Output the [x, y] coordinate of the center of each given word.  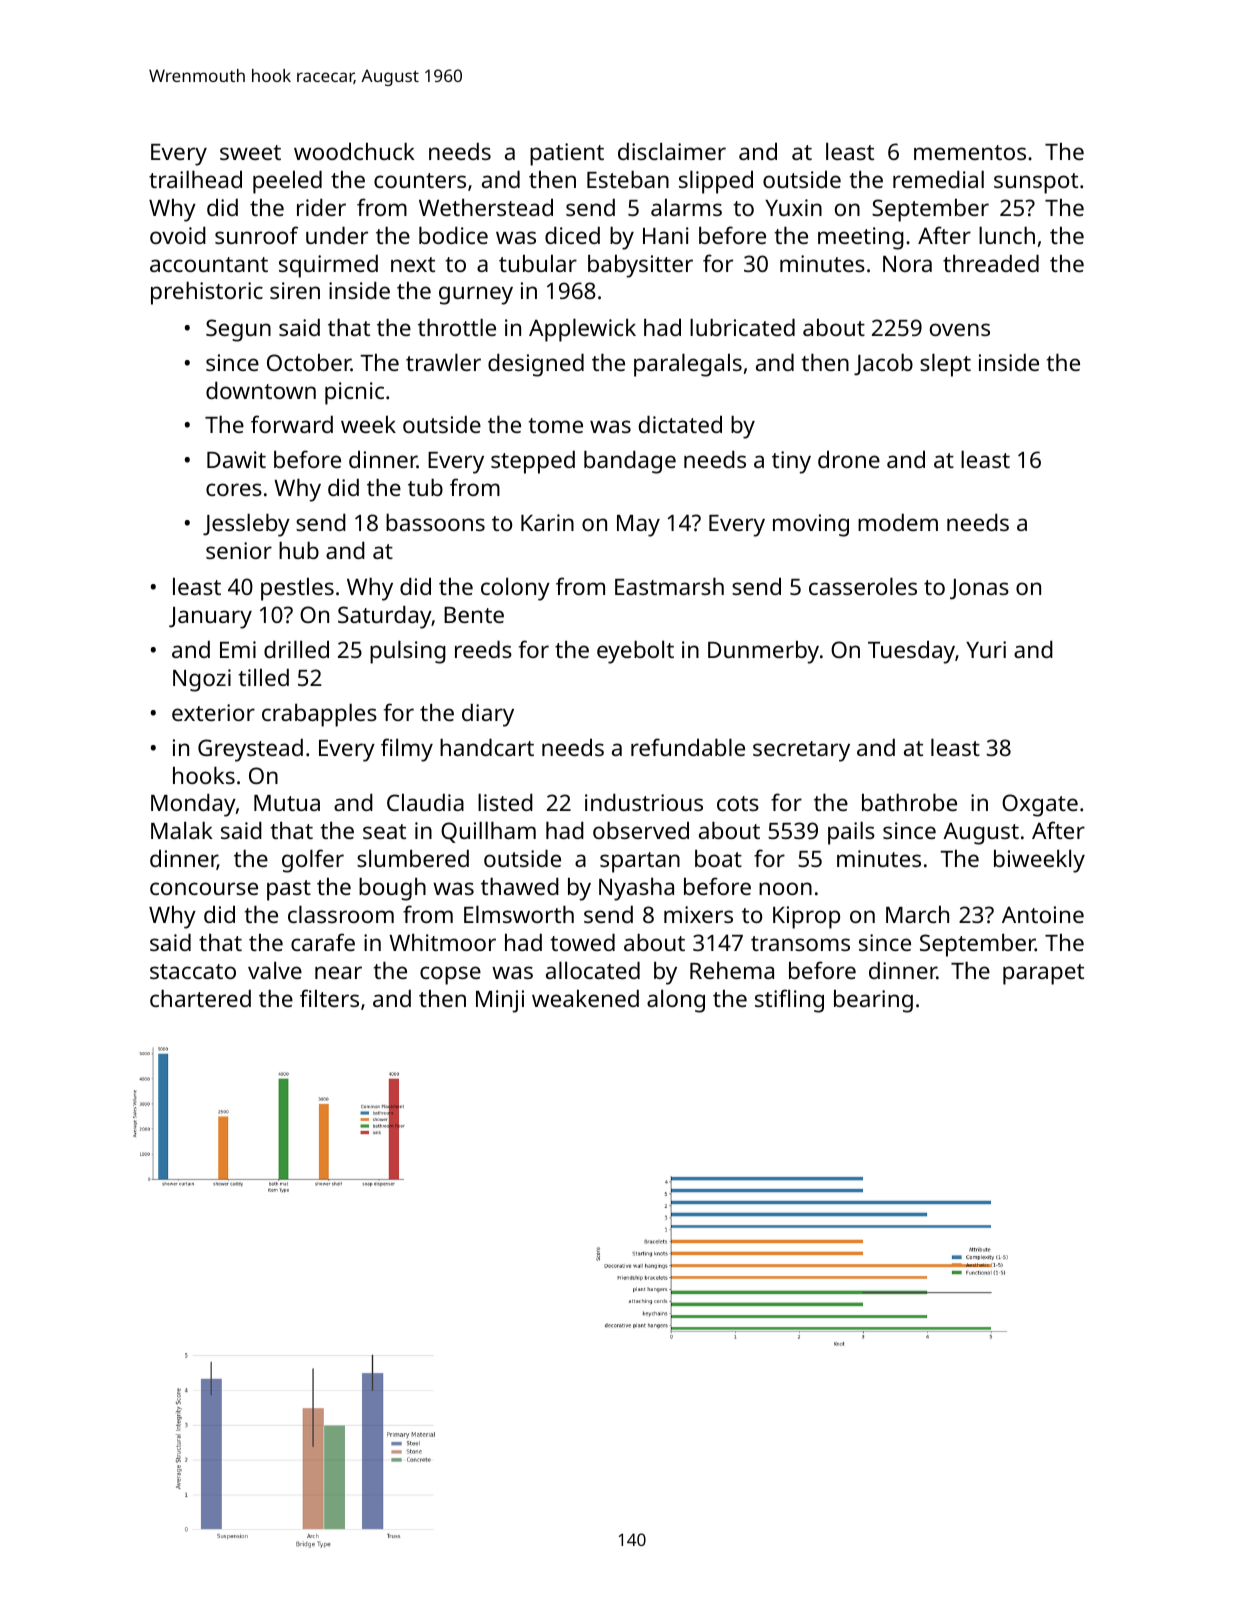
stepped [533, 462]
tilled [264, 677]
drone [849, 459]
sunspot [1036, 183]
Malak [182, 830]
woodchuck [354, 151]
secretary [801, 751]
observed [641, 830]
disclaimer [672, 151]
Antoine [1043, 914]
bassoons [435, 522]
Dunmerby [763, 652]
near [338, 972]
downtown [261, 390]
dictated [680, 424]
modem [898, 522]
